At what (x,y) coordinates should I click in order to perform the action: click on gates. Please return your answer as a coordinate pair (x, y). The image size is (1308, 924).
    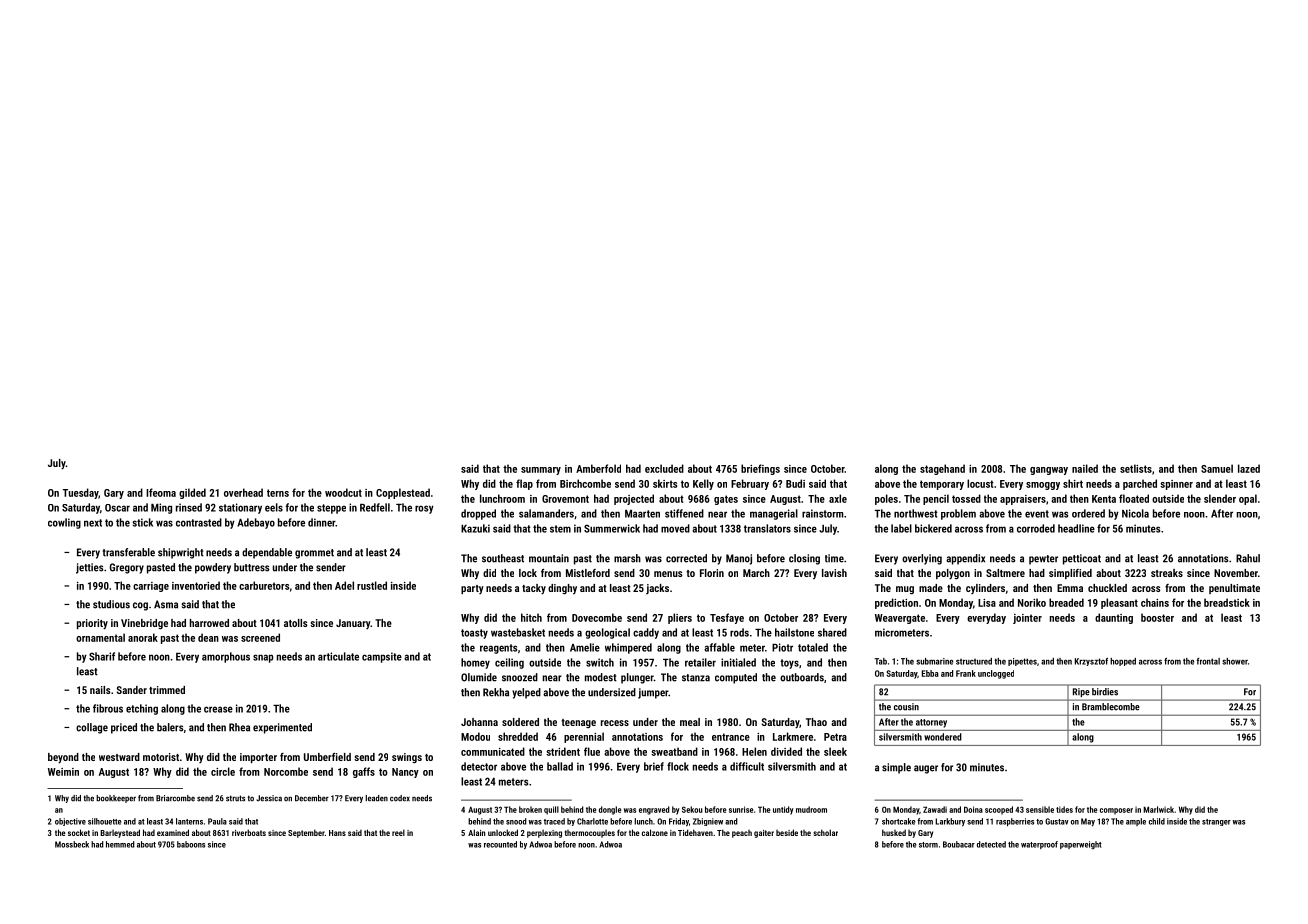
    Looking at the image, I should click on (726, 500).
